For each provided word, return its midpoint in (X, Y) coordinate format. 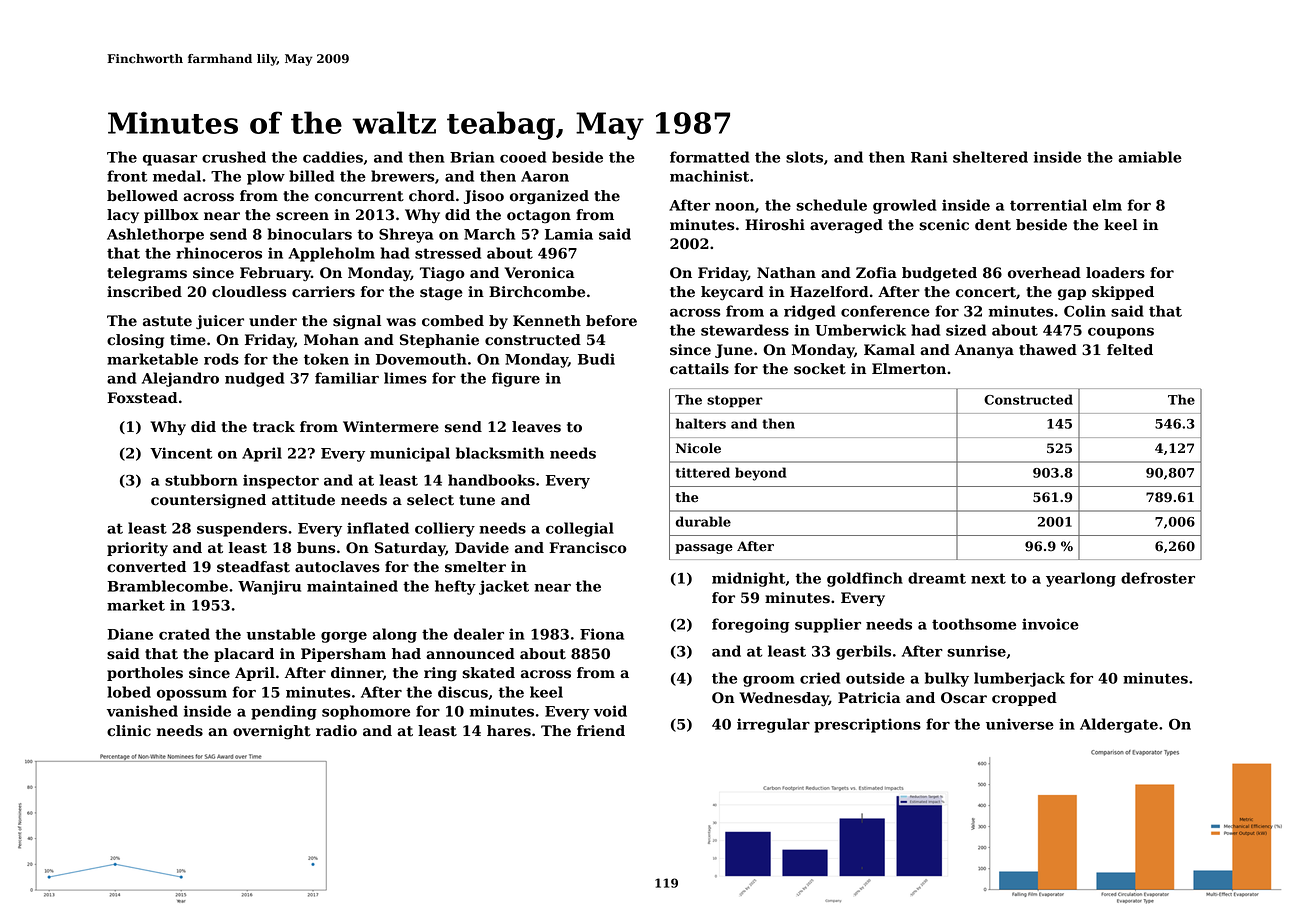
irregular (773, 725)
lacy (123, 216)
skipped (1123, 293)
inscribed (144, 292)
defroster (1158, 578)
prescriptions (867, 725)
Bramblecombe (167, 586)
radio (336, 731)
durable (703, 521)
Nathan (786, 273)
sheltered (990, 157)
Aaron (545, 176)
